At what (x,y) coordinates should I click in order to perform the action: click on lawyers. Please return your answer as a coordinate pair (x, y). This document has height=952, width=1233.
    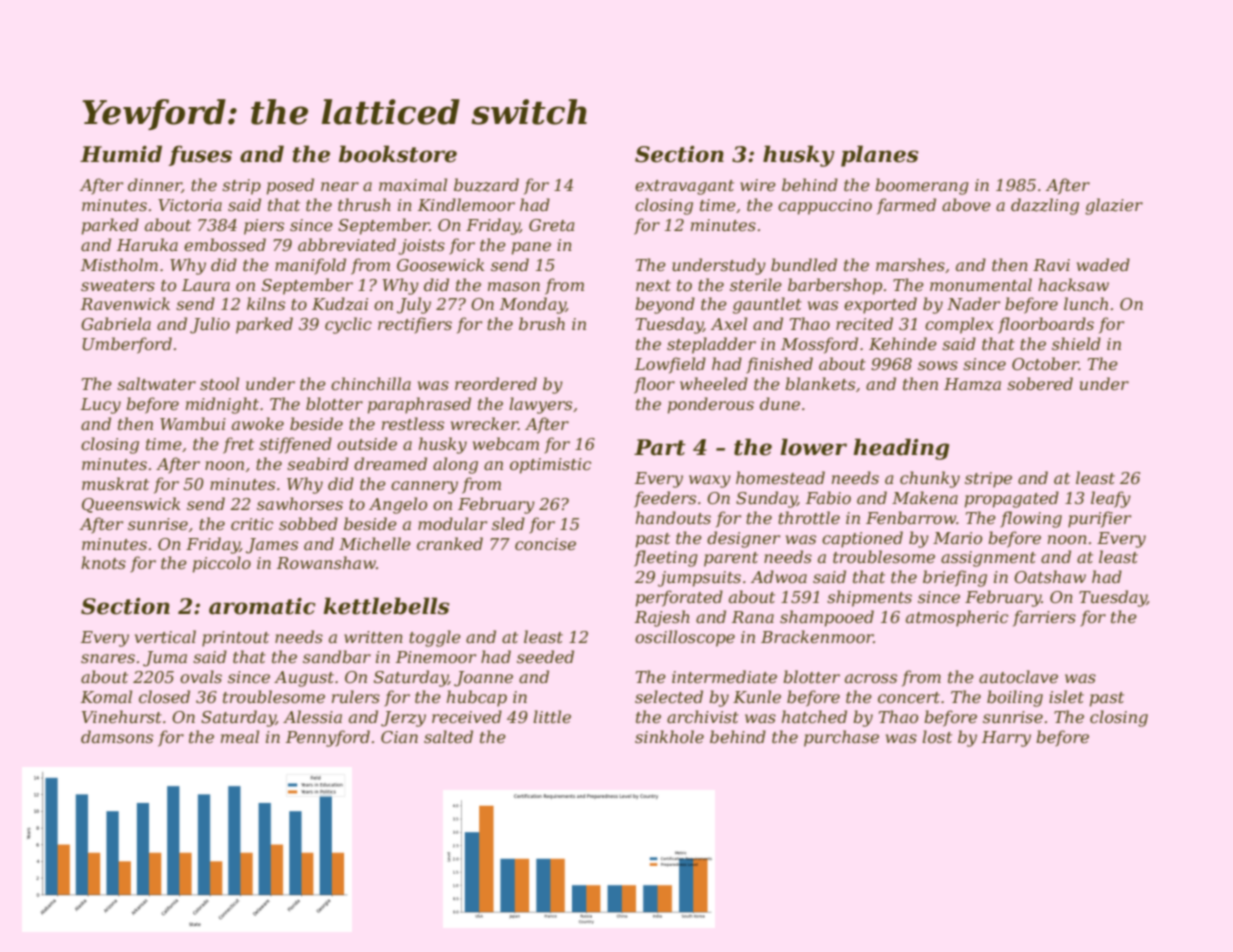
    Looking at the image, I should click on (540, 405).
